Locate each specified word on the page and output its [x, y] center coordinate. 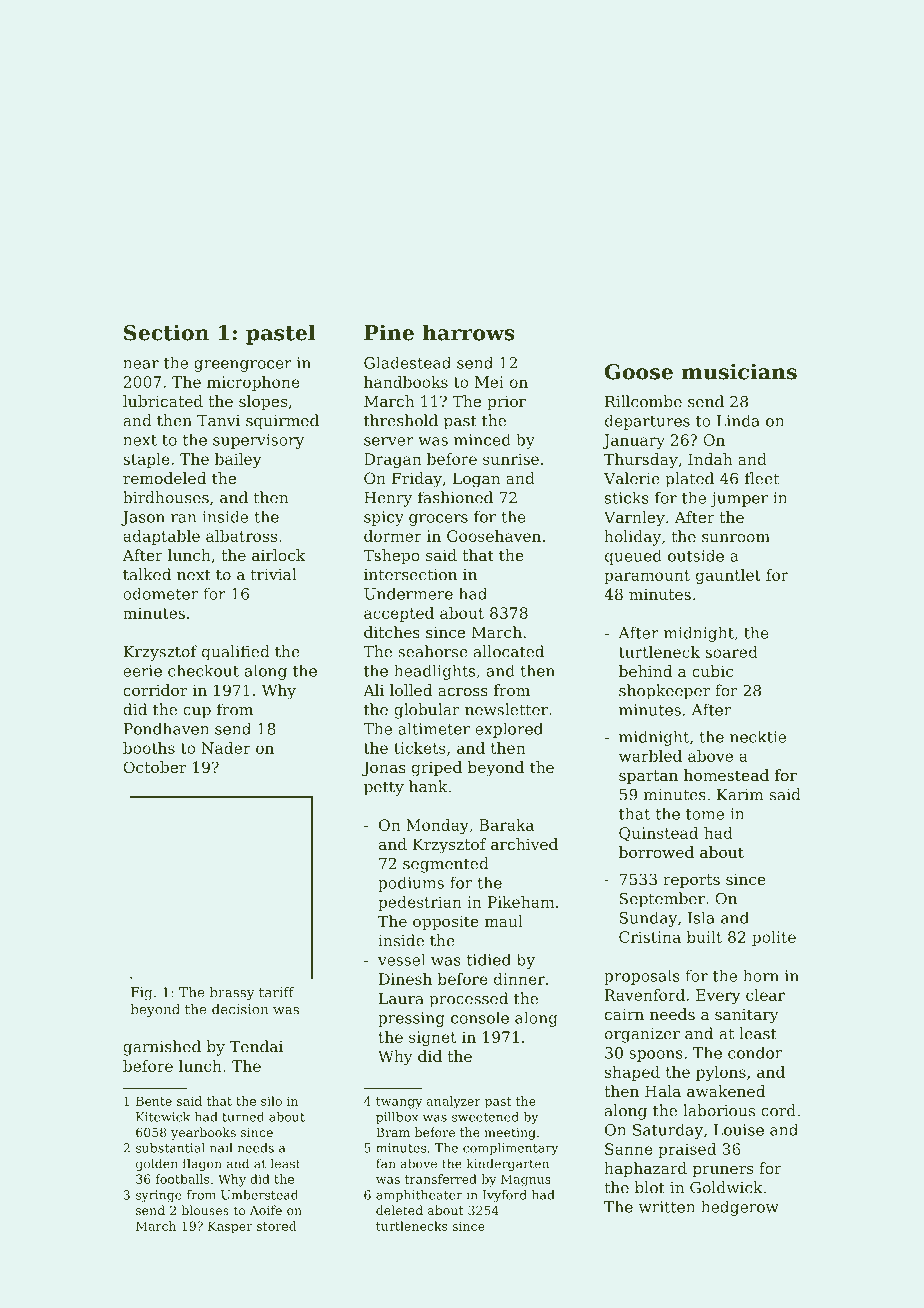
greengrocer [243, 366]
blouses [205, 1210]
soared [731, 652]
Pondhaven [166, 728]
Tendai [256, 1046]
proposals [642, 977]
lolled [411, 690]
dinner [519, 979]
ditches [392, 632]
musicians [739, 371]
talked [147, 574]
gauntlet [728, 576]
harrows [468, 332]
